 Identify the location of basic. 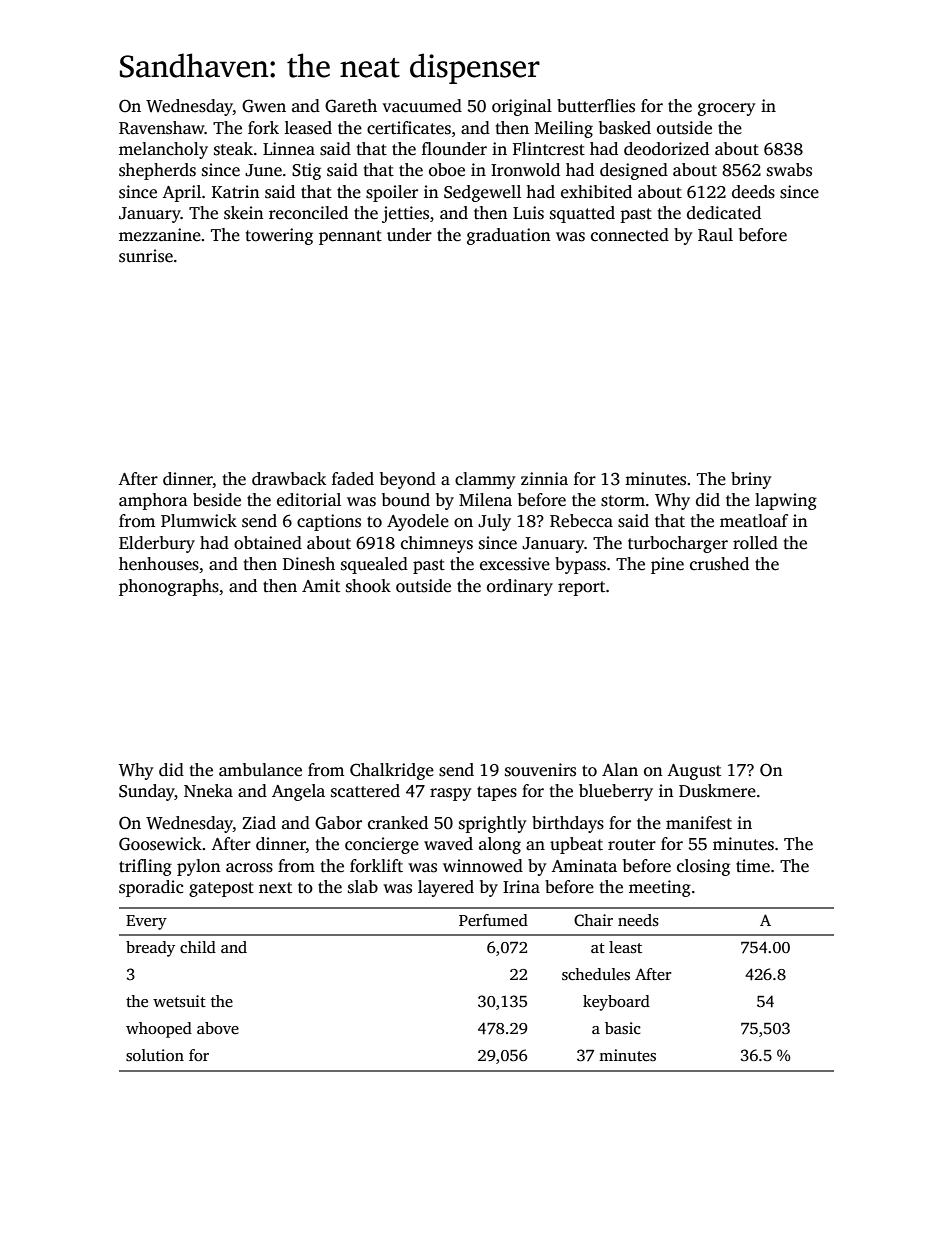
(623, 1028).
